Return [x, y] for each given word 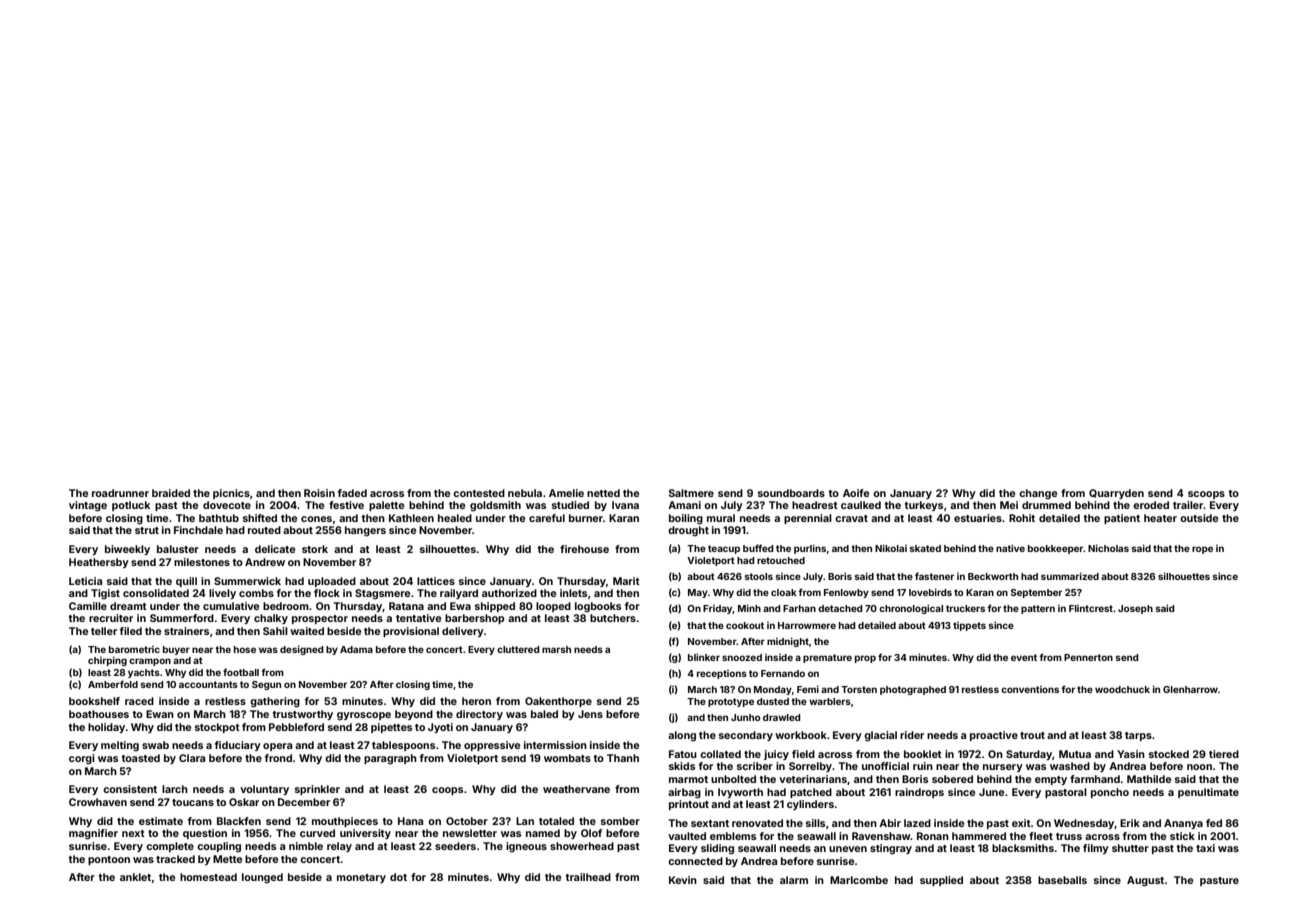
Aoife [856, 493]
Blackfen [239, 821]
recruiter [111, 618]
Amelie [566, 493]
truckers [965, 608]
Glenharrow [1190, 689]
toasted [141, 758]
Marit [626, 581]
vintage [88, 506]
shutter [1130, 848]
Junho [746, 717]
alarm [794, 880]
